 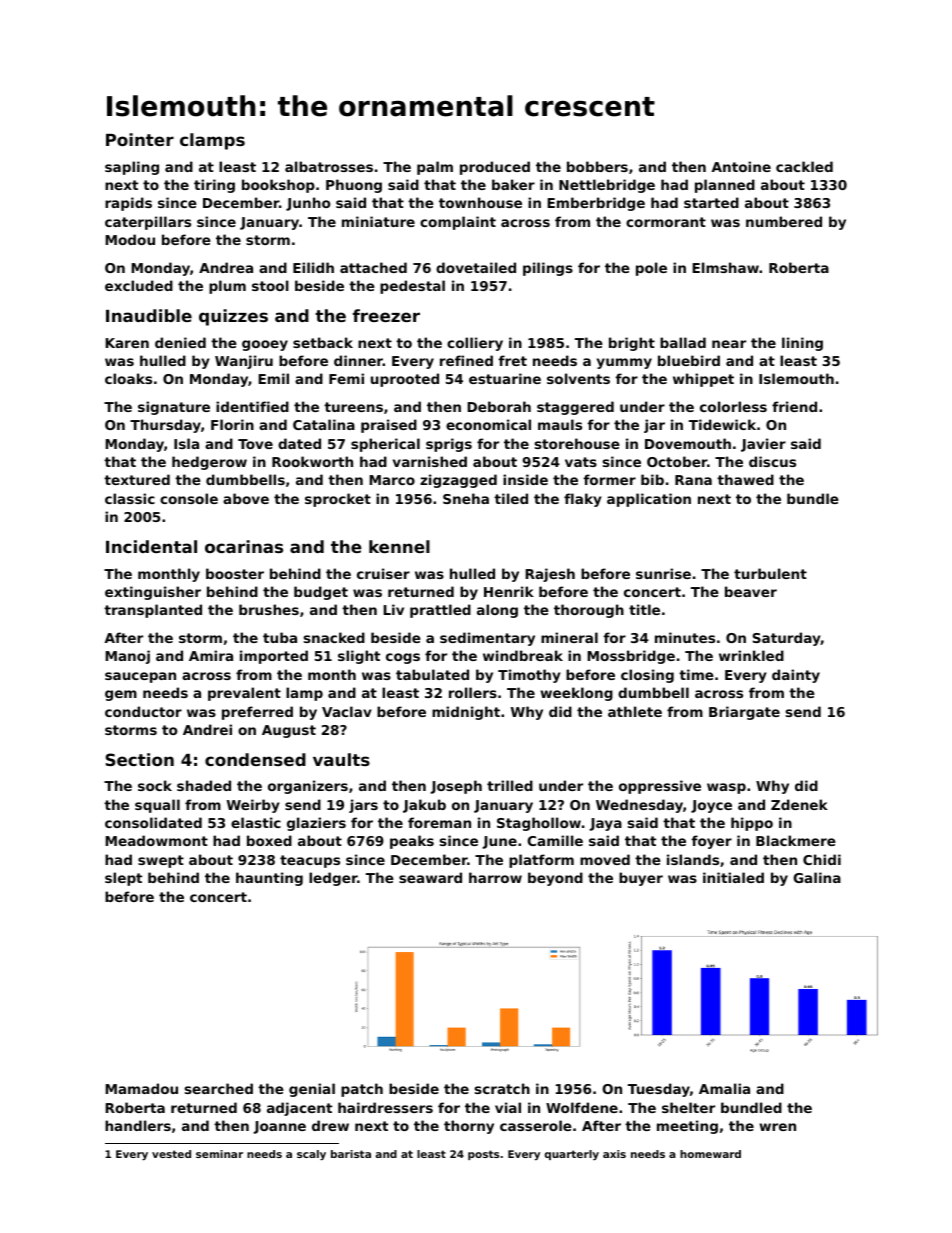 I want to click on slept, so click(x=123, y=879).
